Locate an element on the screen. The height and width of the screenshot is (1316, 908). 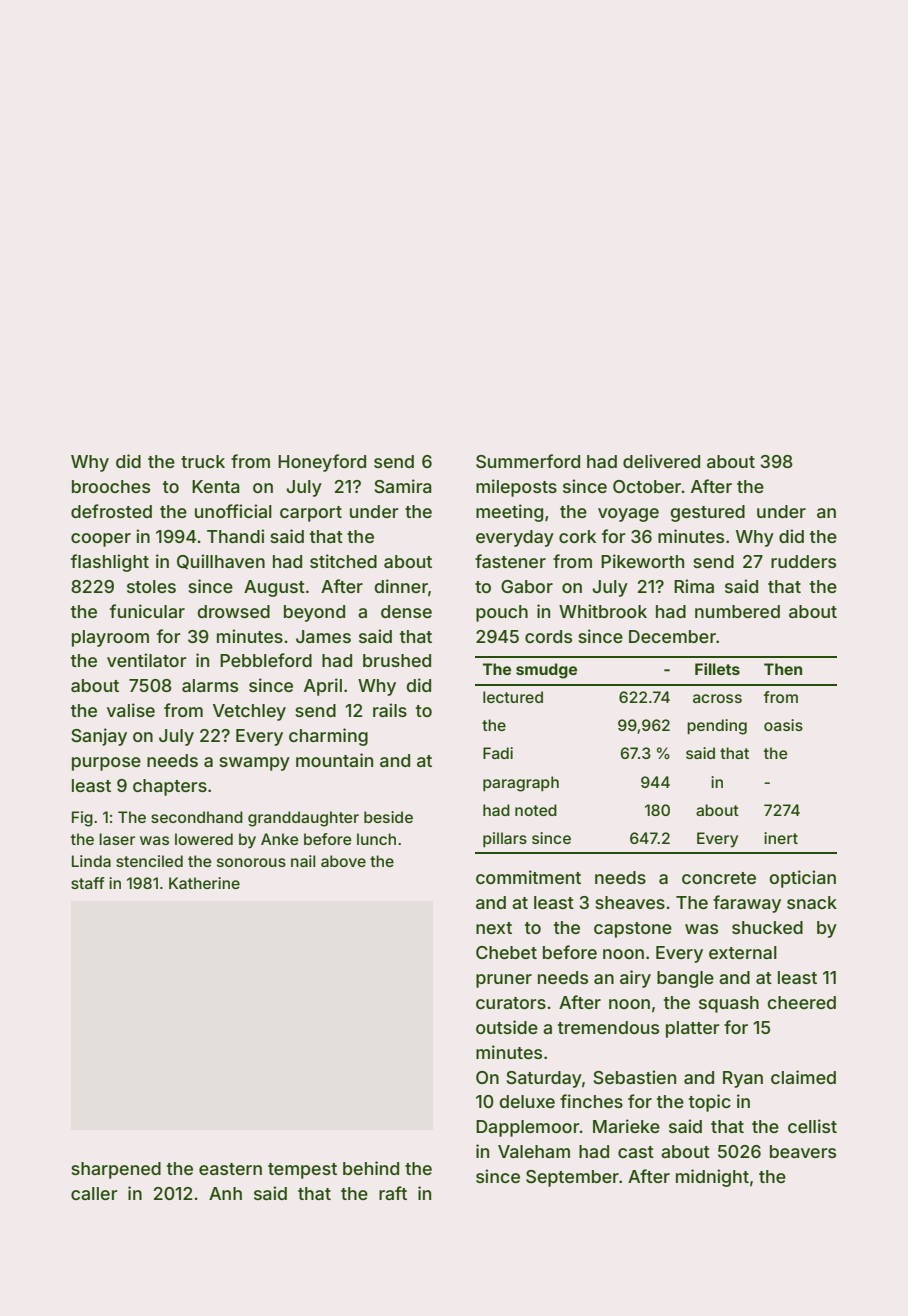
beavers is located at coordinates (803, 1151).
